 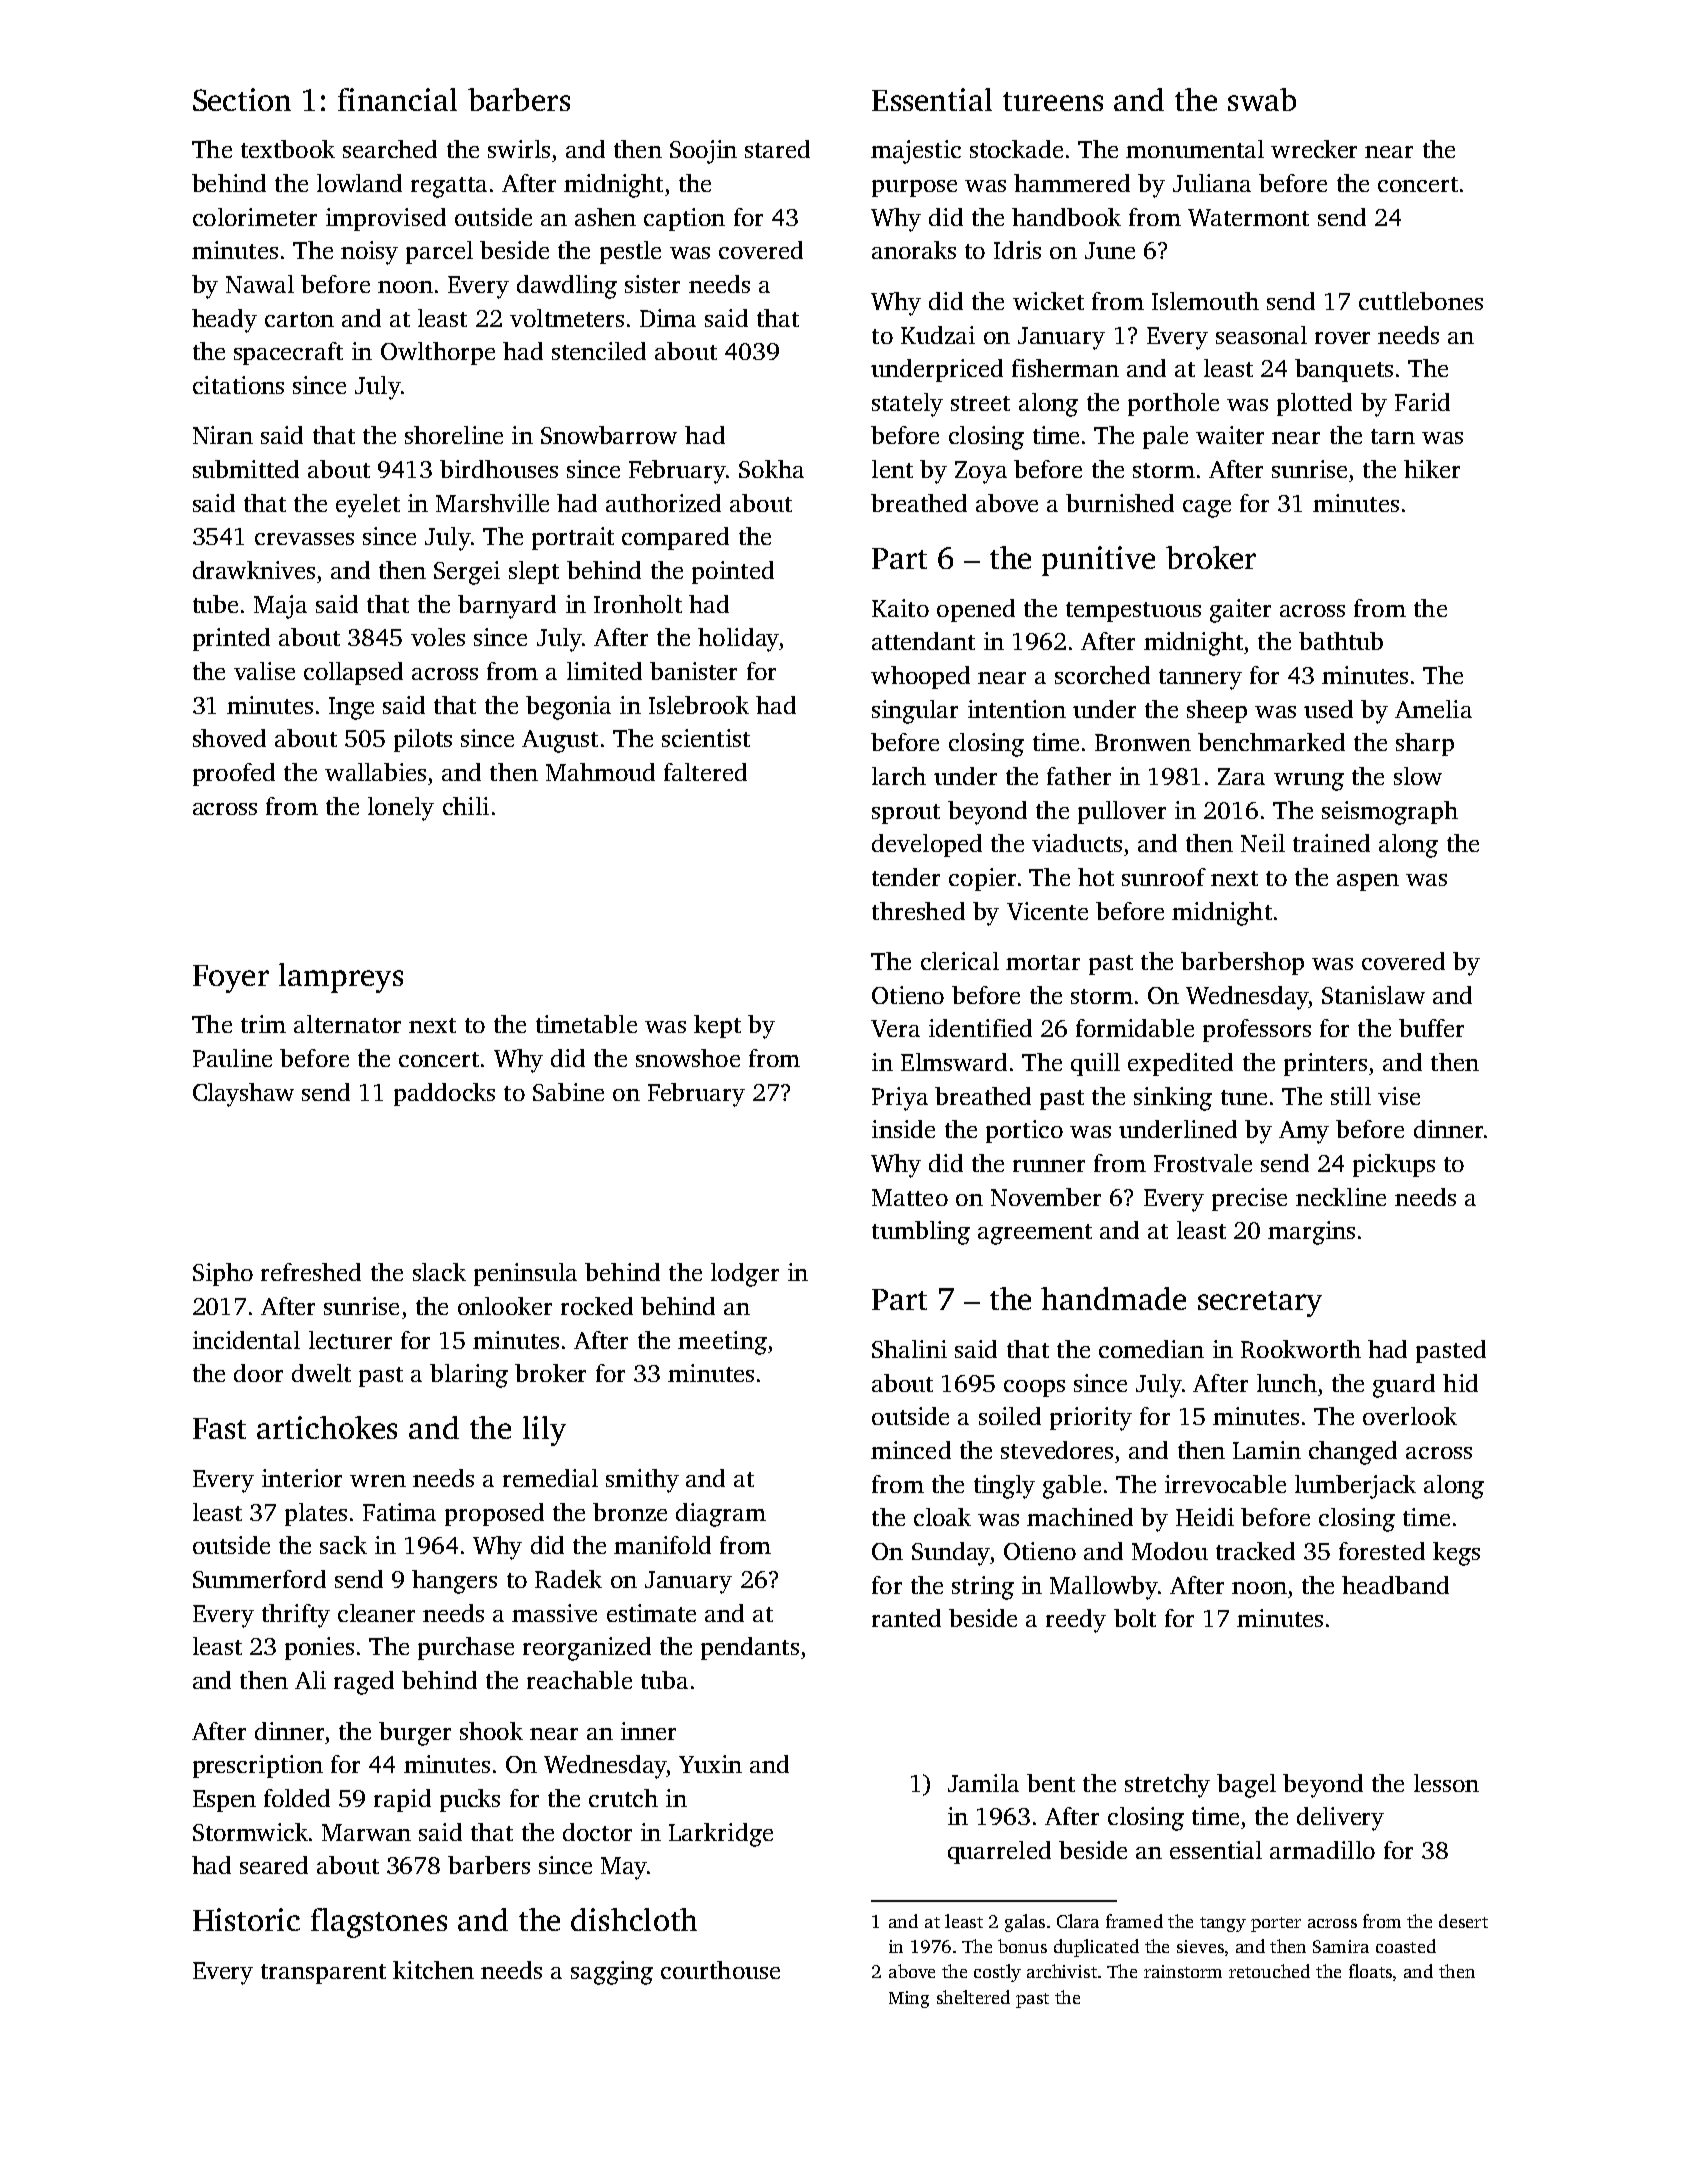 I want to click on Jamila, so click(x=983, y=1783).
